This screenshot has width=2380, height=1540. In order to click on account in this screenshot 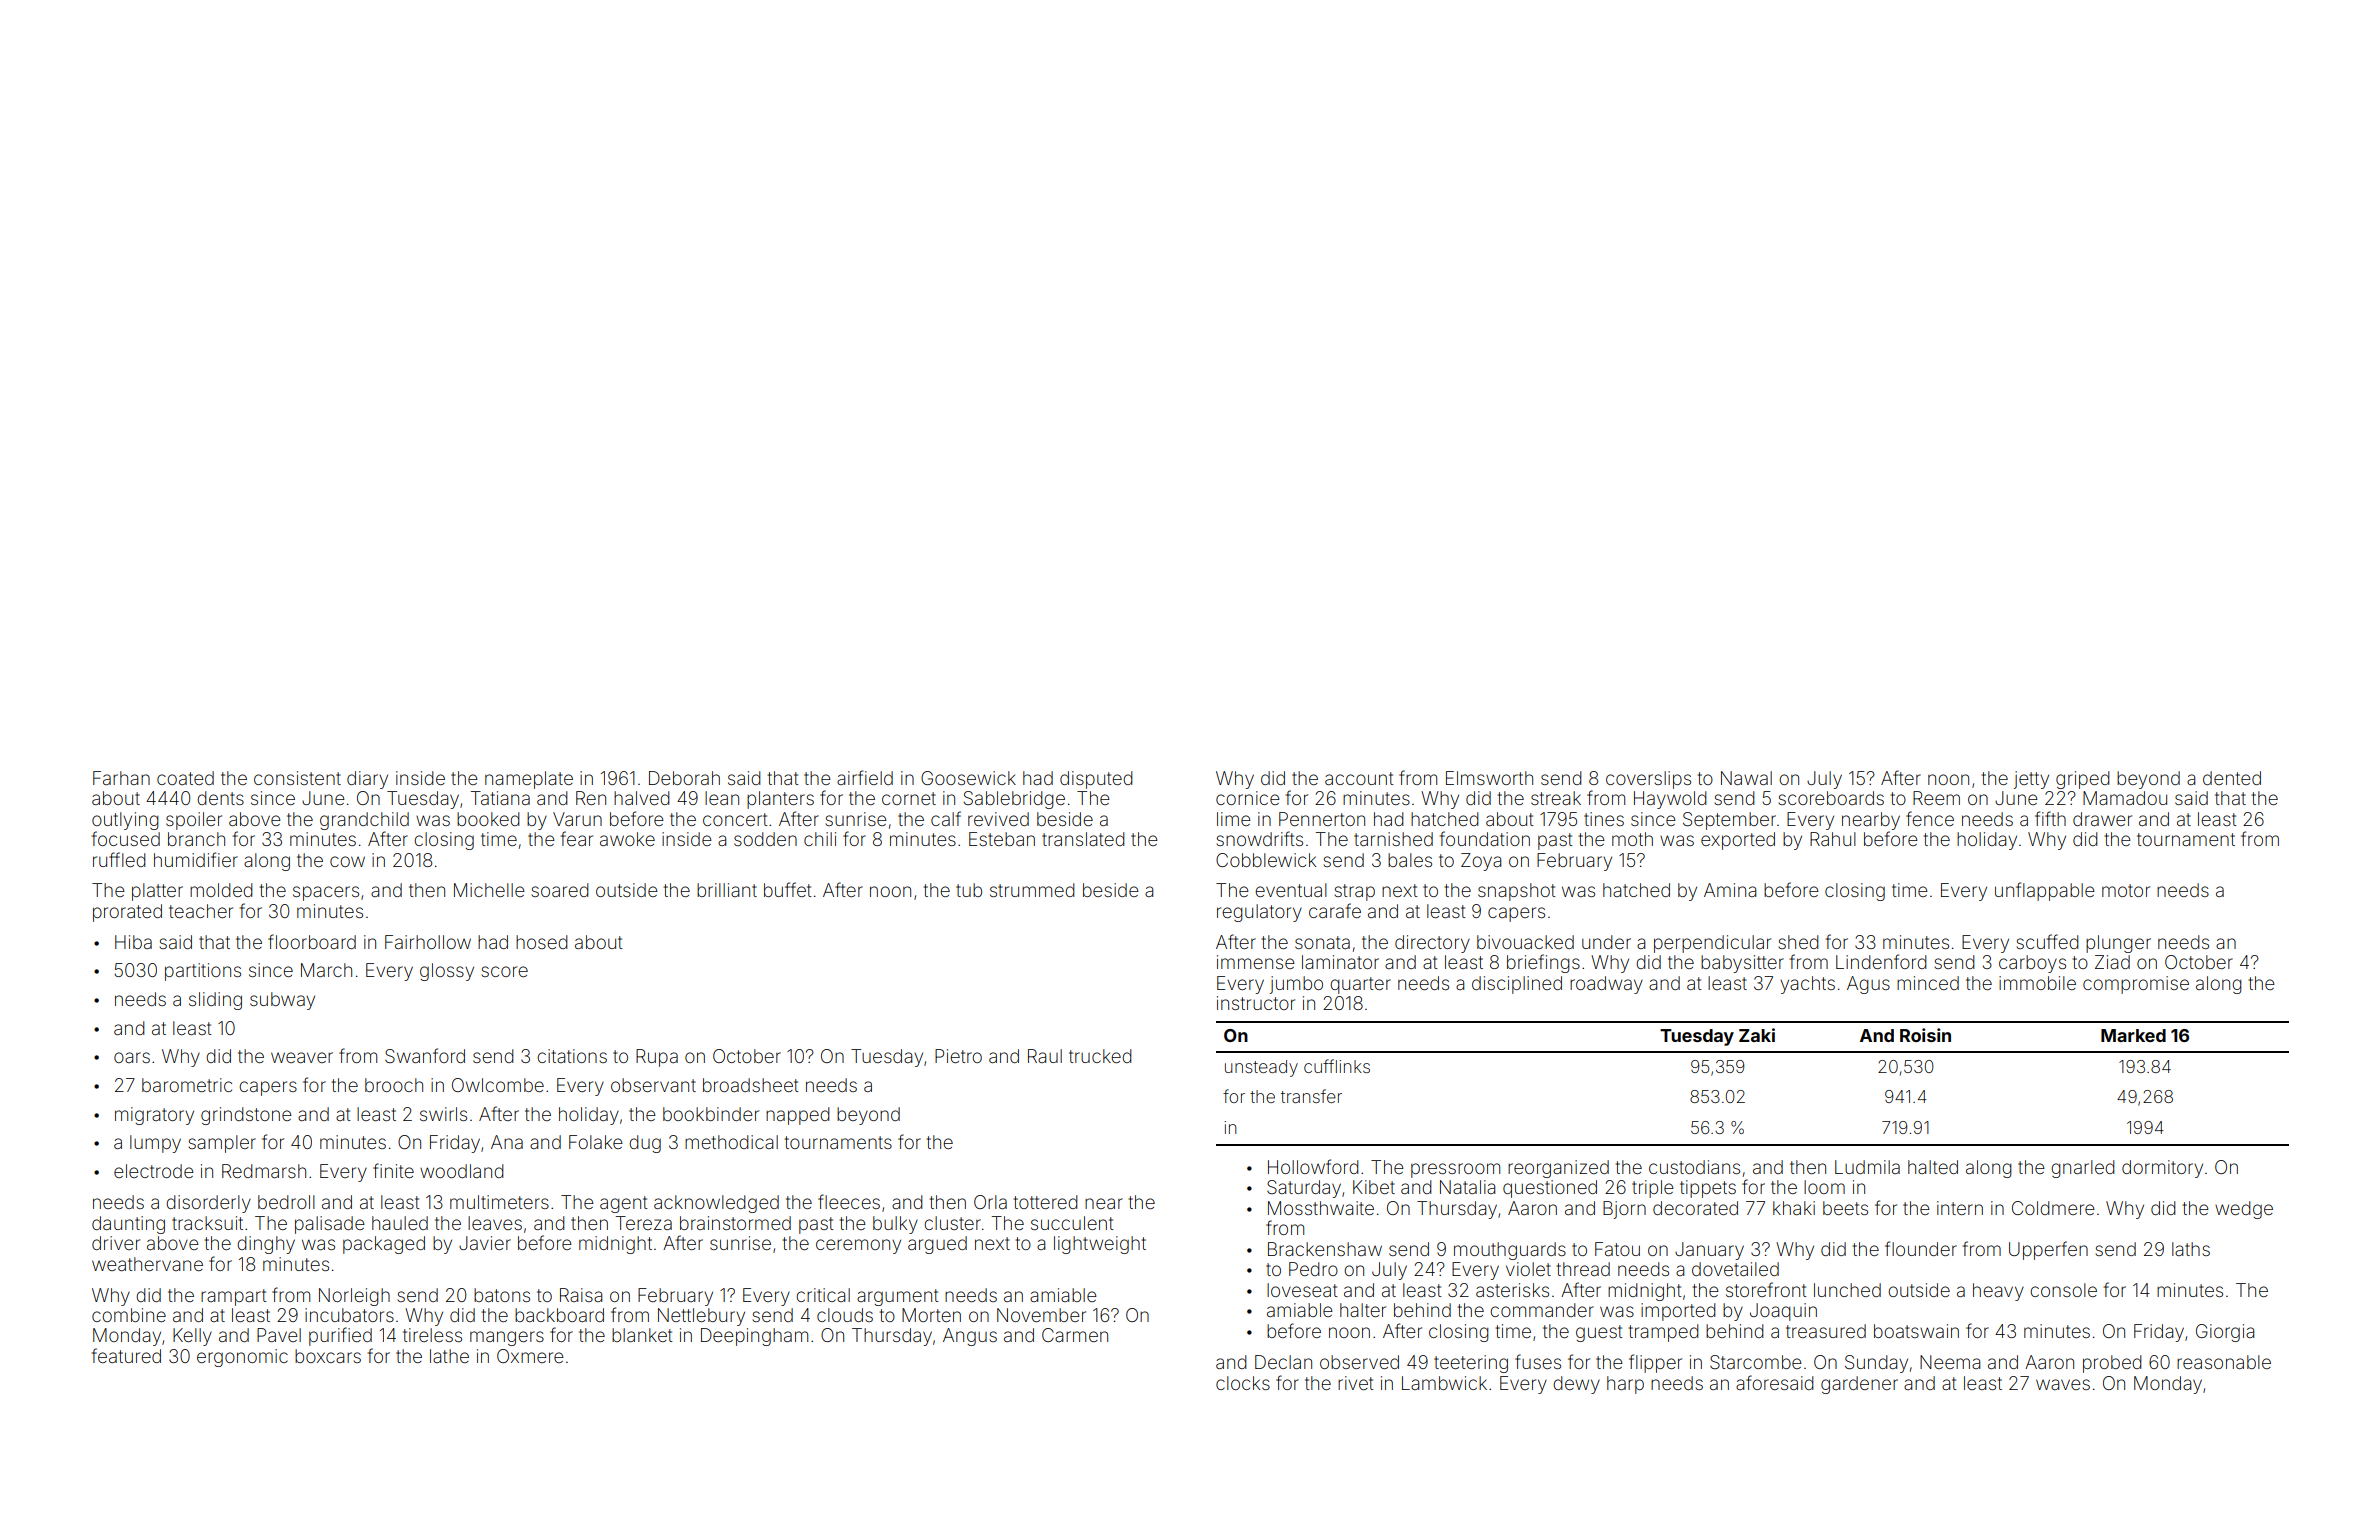, I will do `click(1359, 778)`.
